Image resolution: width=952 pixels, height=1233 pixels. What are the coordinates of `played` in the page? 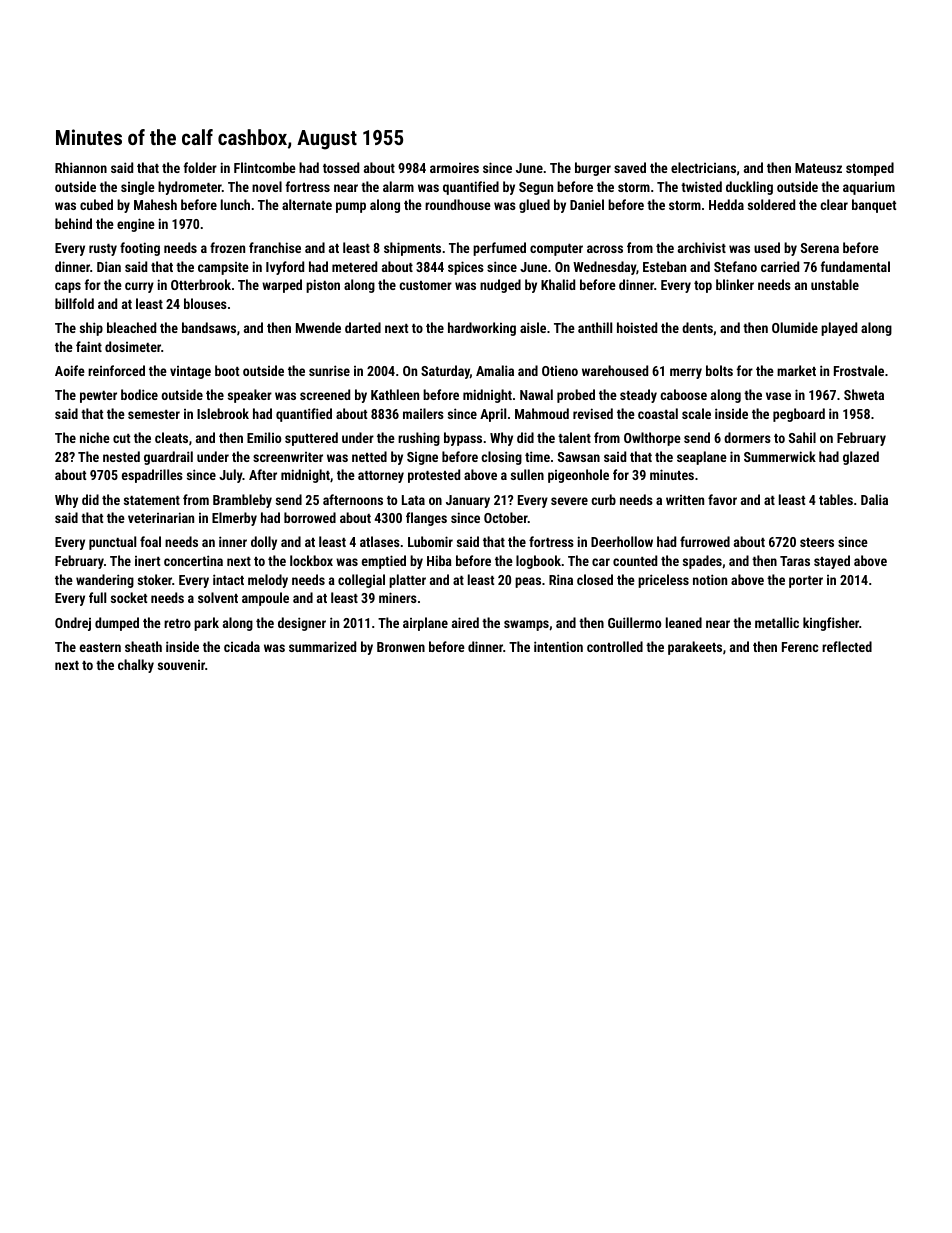 It's located at (839, 329).
